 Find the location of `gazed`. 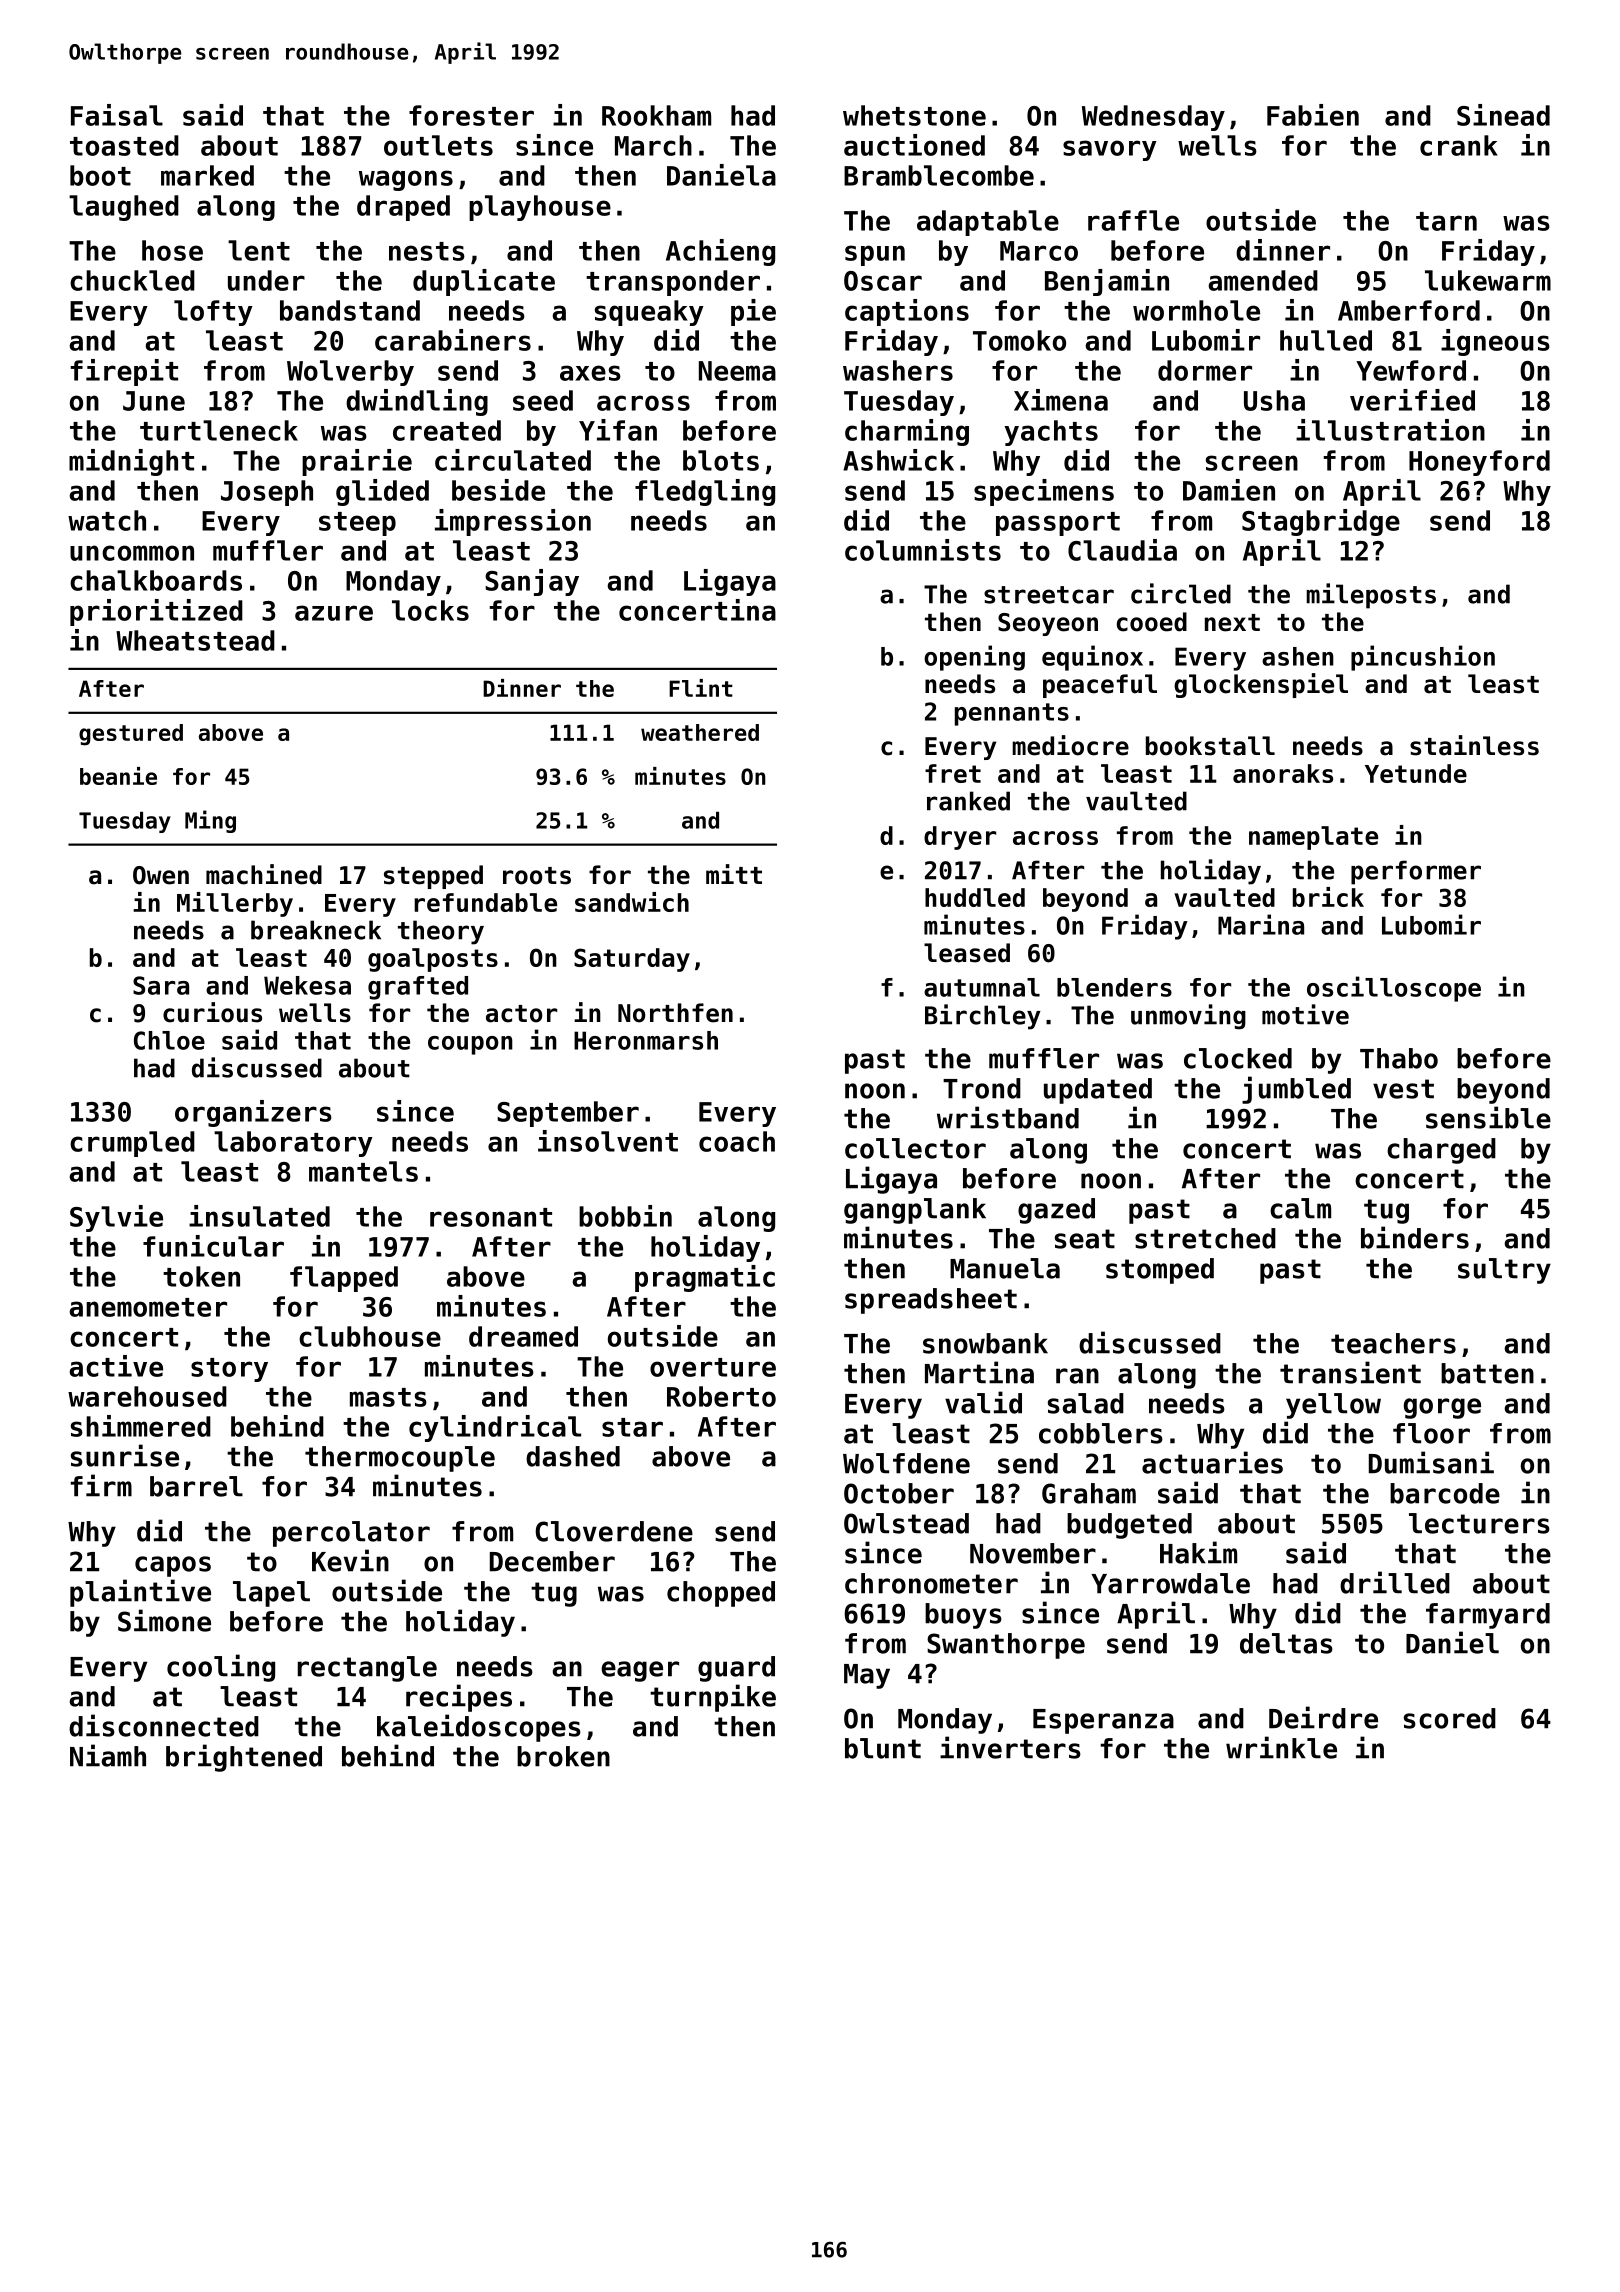

gazed is located at coordinates (1056, 1211).
